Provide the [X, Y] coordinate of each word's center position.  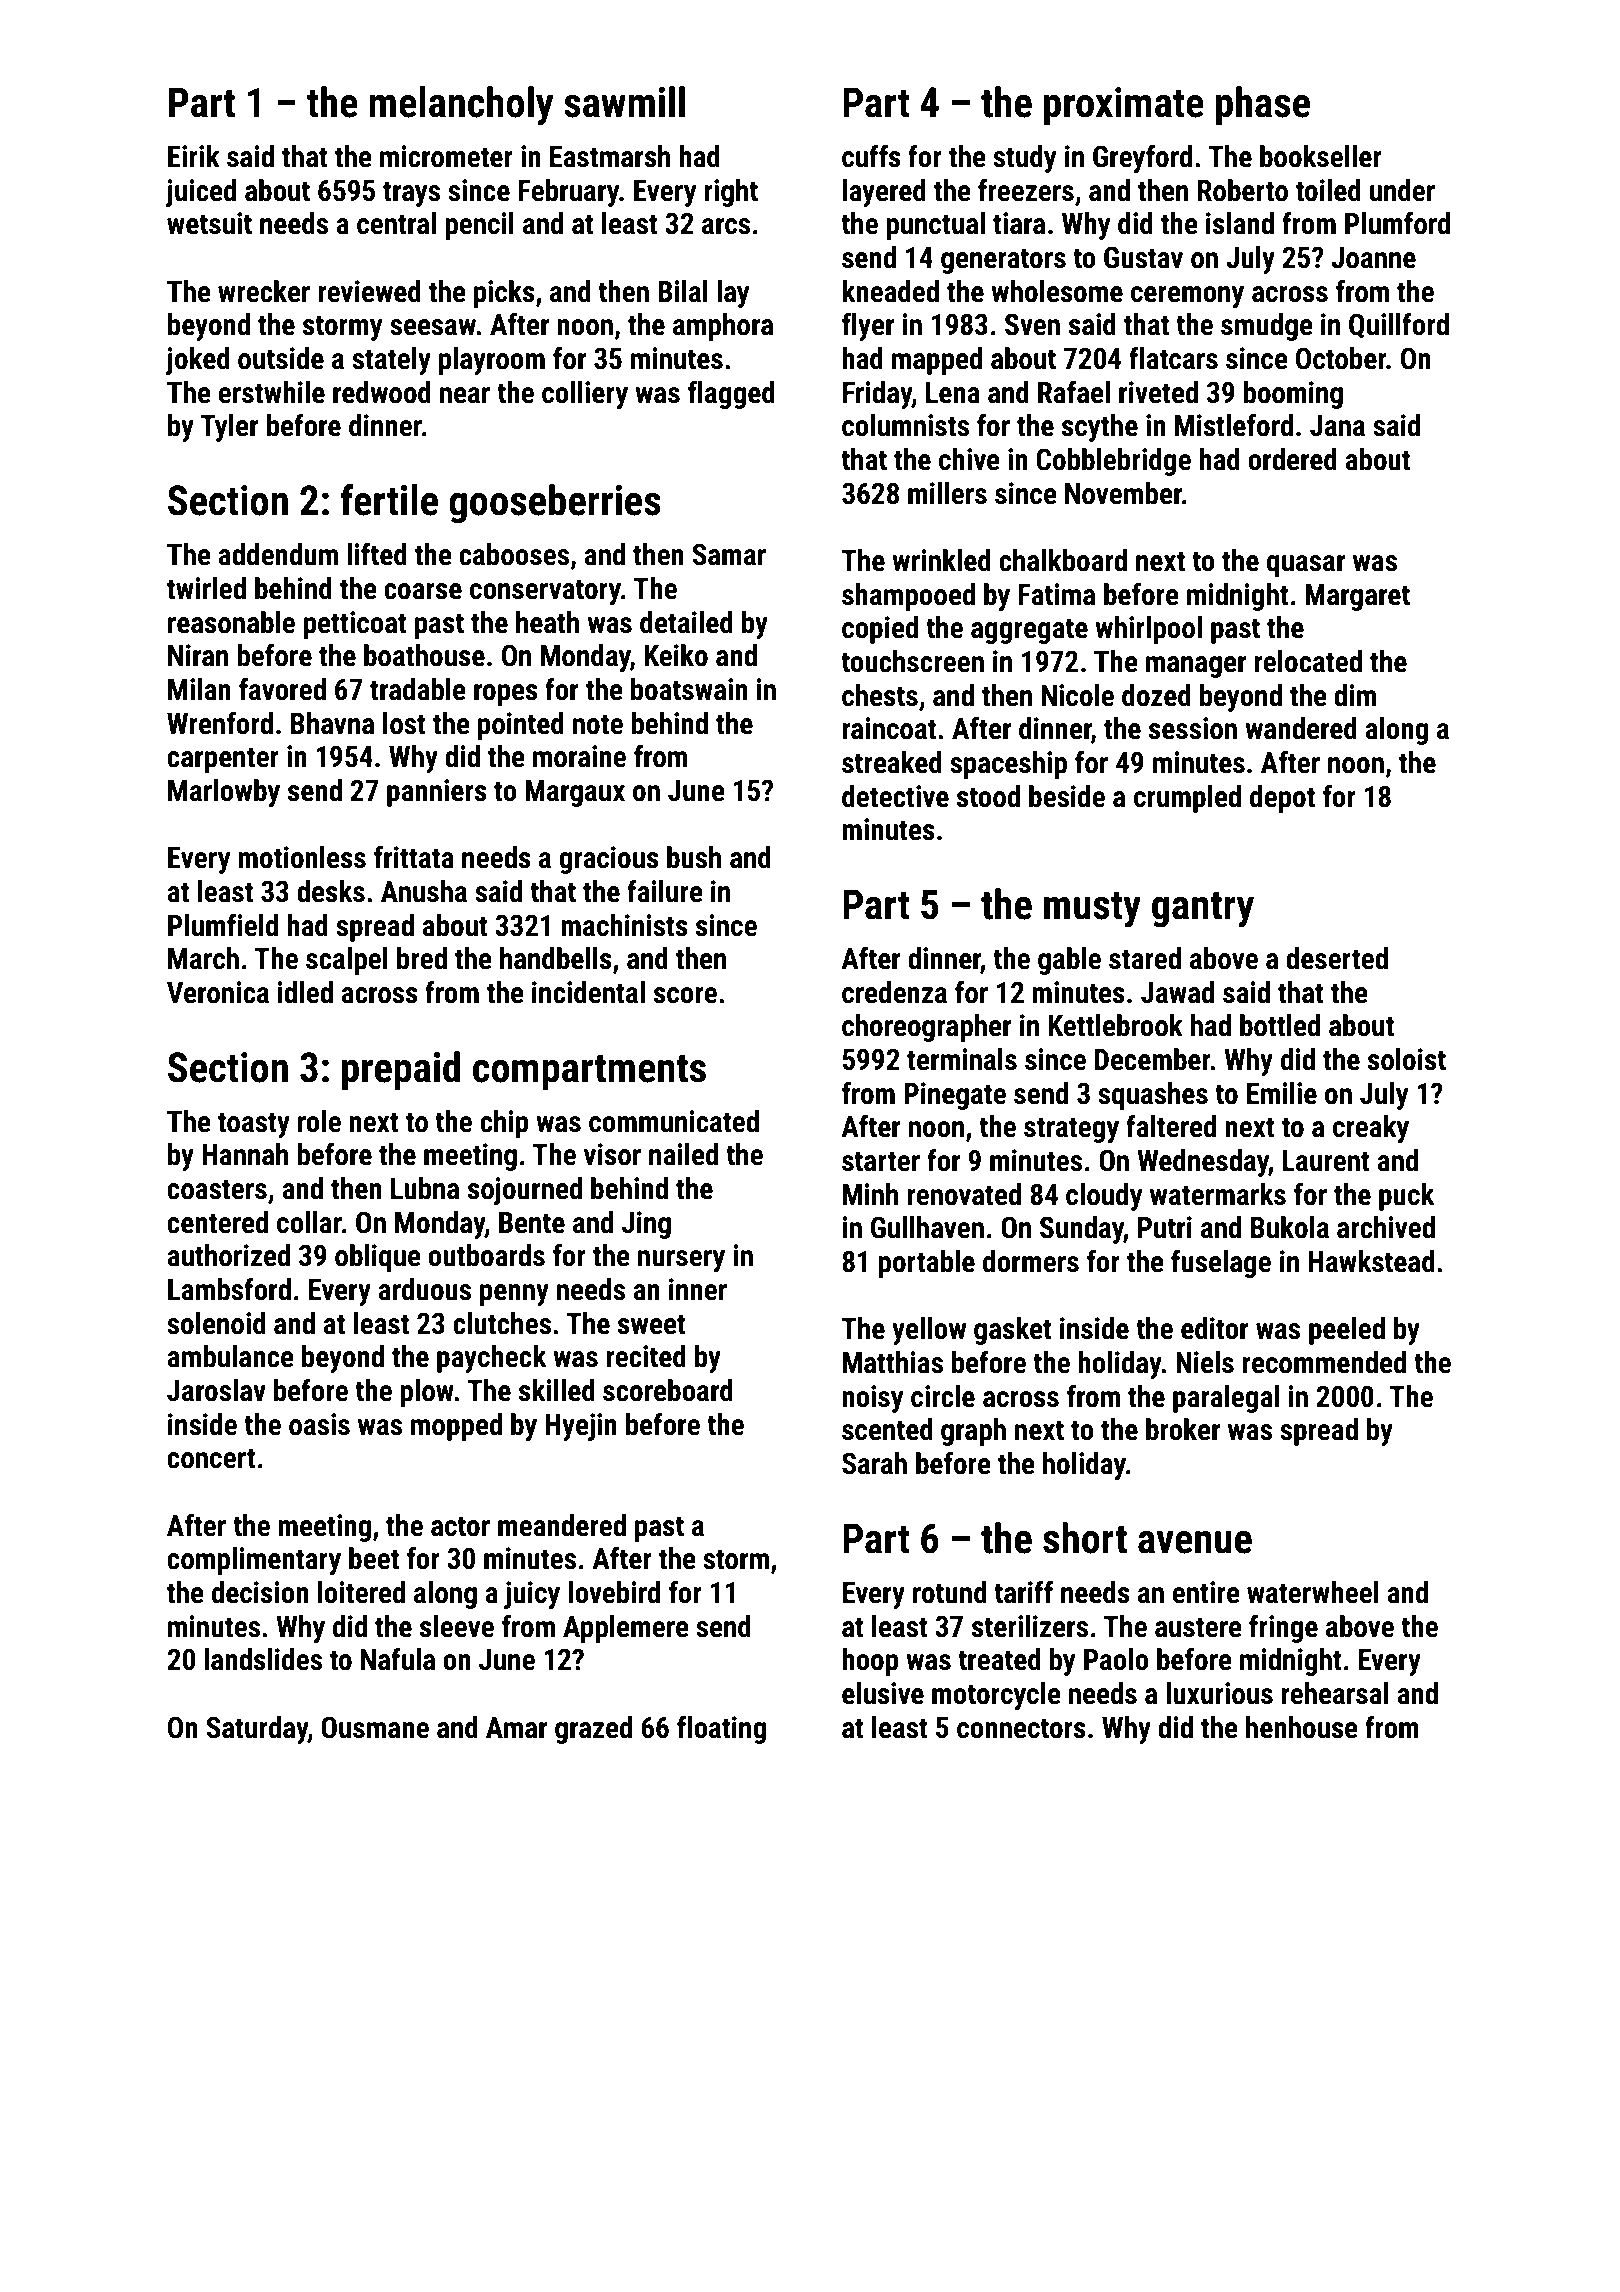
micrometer [446, 156]
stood [988, 796]
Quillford [1399, 325]
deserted [1337, 958]
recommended [1324, 1362]
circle [943, 1396]
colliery [585, 395]
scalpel [347, 961]
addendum [278, 554]
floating [721, 1729]
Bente [532, 1223]
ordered [1292, 459]
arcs [726, 226]
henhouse [1302, 1727]
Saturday [257, 1730]
